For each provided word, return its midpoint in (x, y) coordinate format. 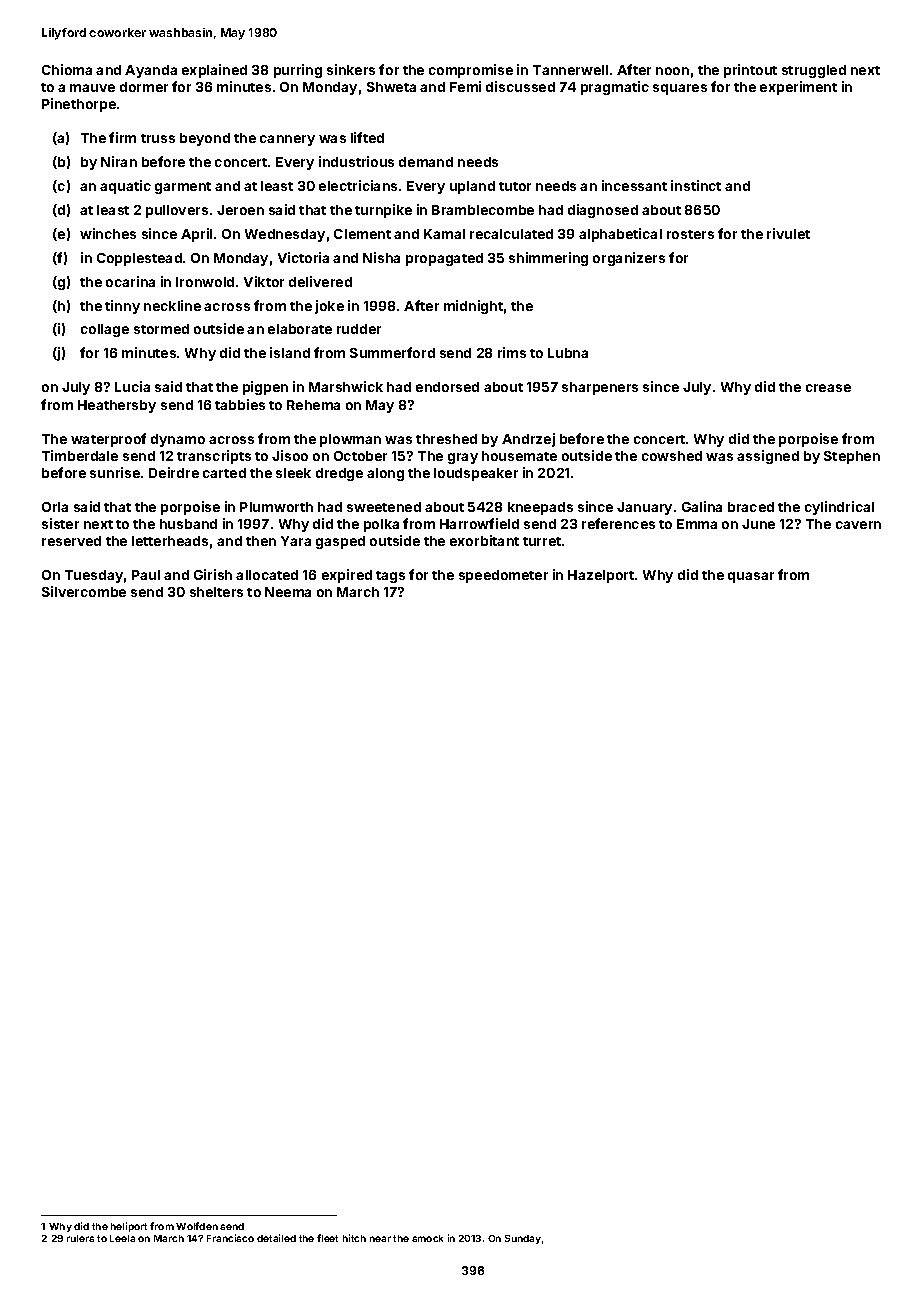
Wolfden (197, 1226)
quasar (751, 577)
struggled (814, 71)
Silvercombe (84, 591)
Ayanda (151, 71)
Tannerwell (570, 70)
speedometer (503, 576)
